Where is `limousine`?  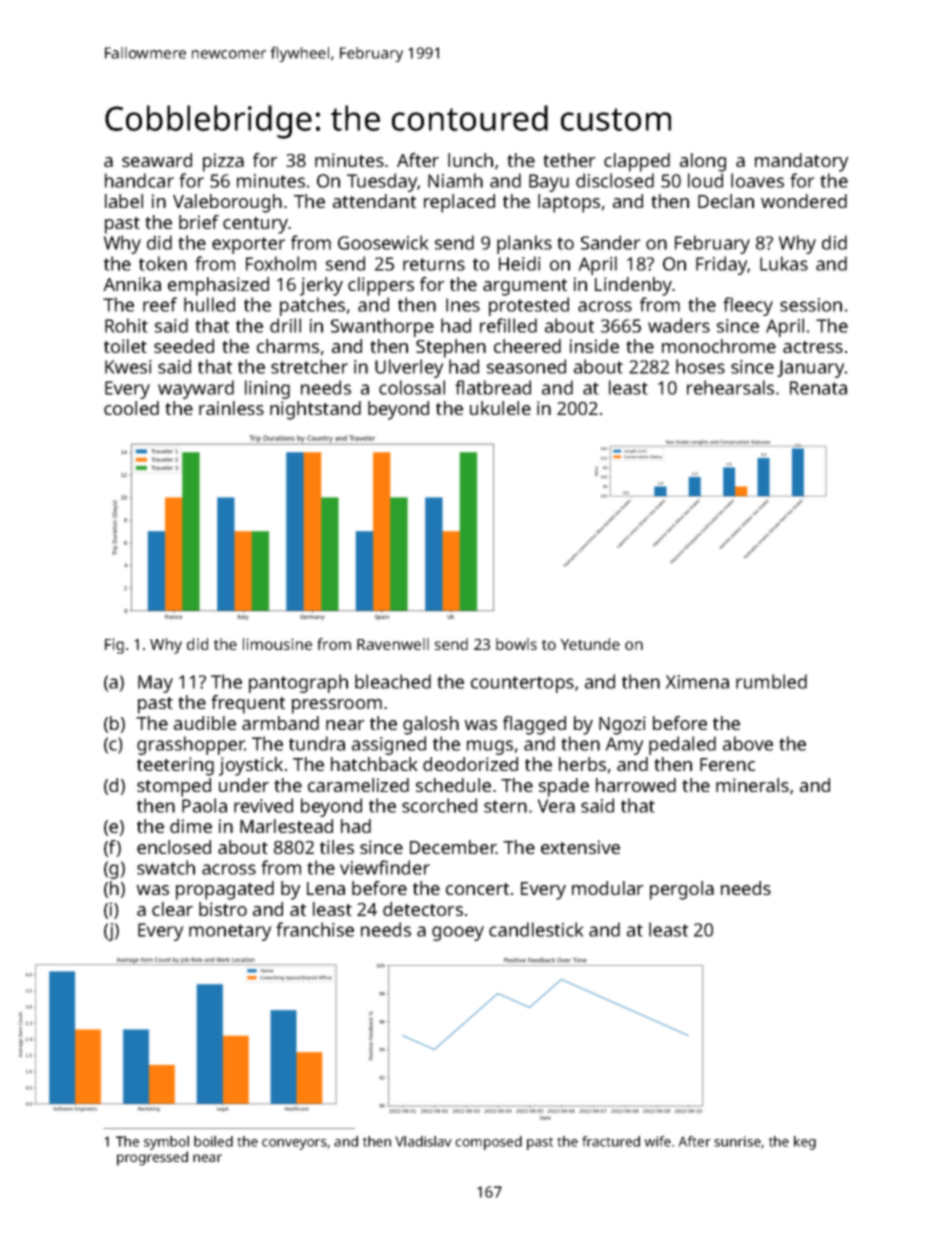
limousine is located at coordinates (277, 644).
